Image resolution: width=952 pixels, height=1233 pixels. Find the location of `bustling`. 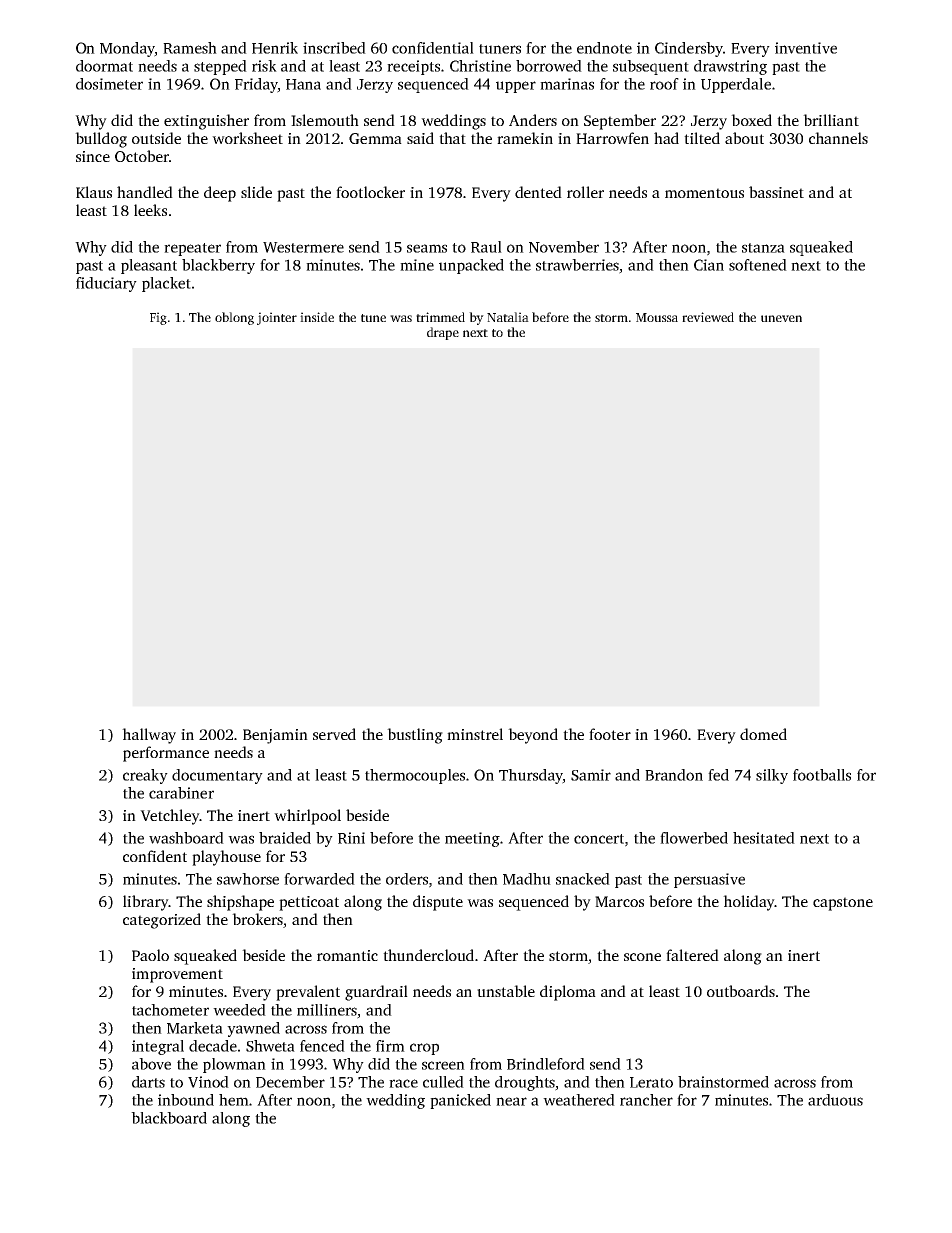

bustling is located at coordinates (415, 736).
